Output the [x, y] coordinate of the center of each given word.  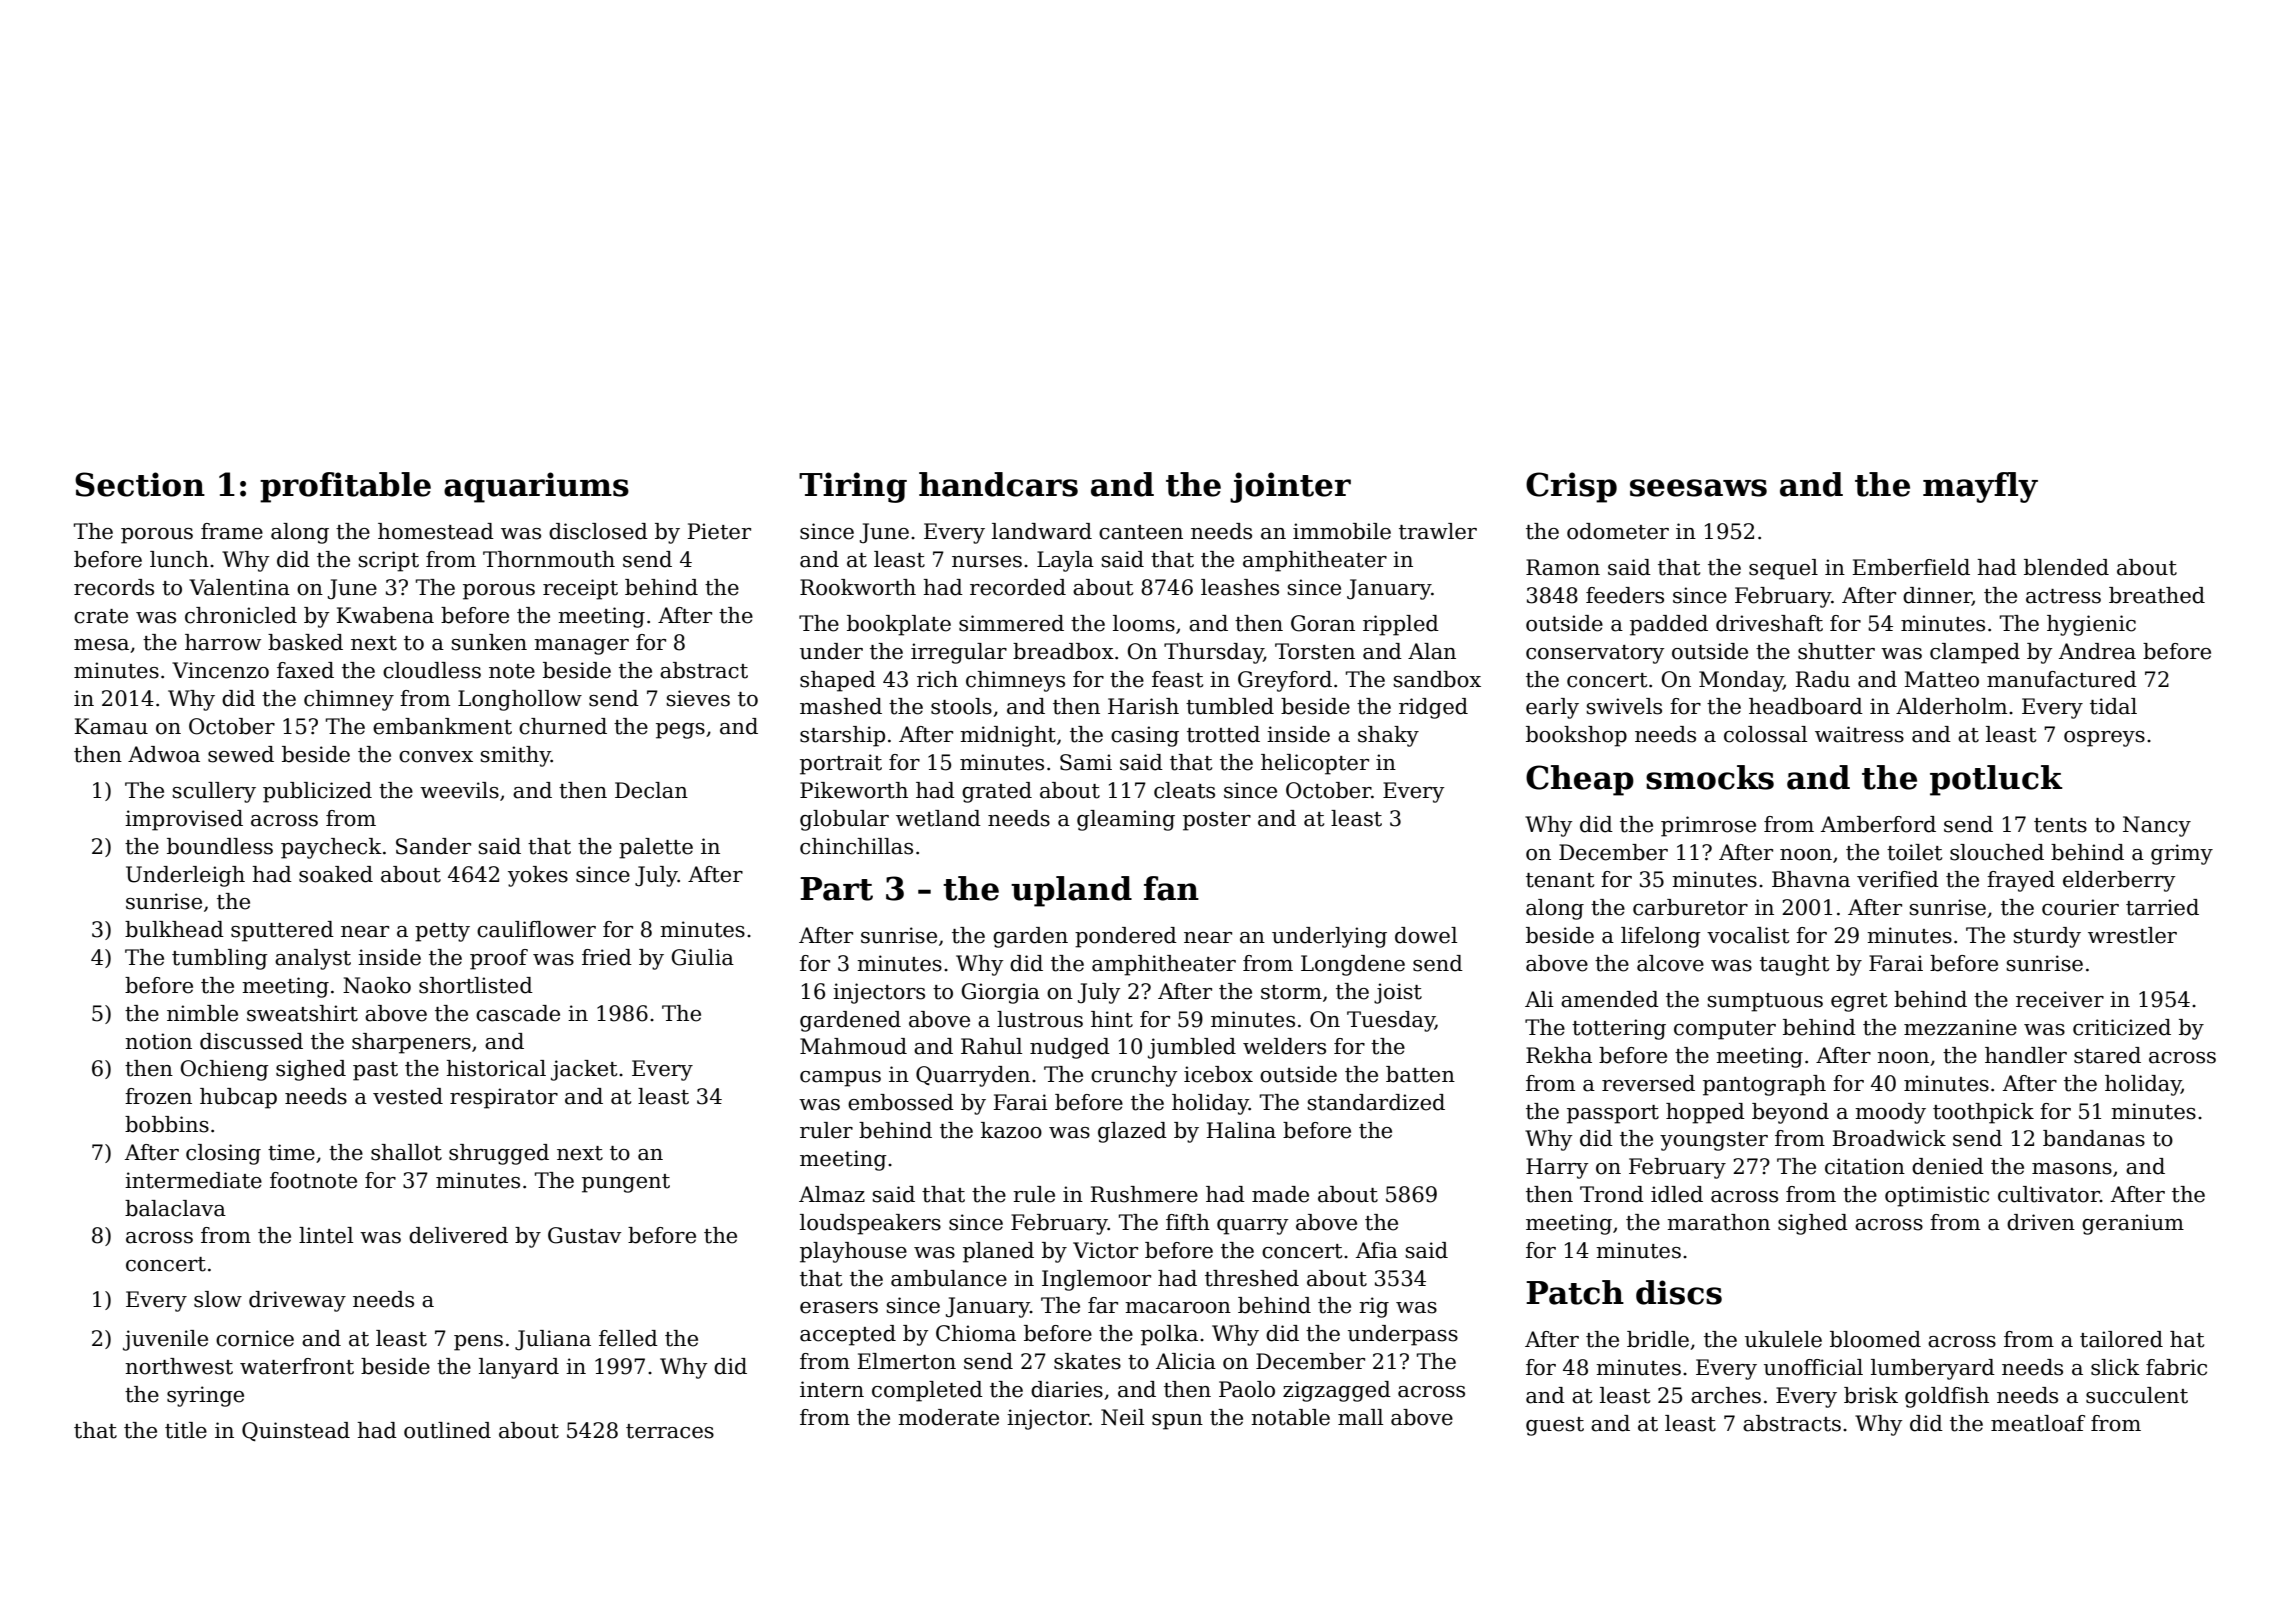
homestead [436, 531]
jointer [1290, 487]
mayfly [1980, 487]
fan [1171, 888]
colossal [1765, 734]
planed [998, 1252]
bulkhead [174, 929]
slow [218, 1299]
